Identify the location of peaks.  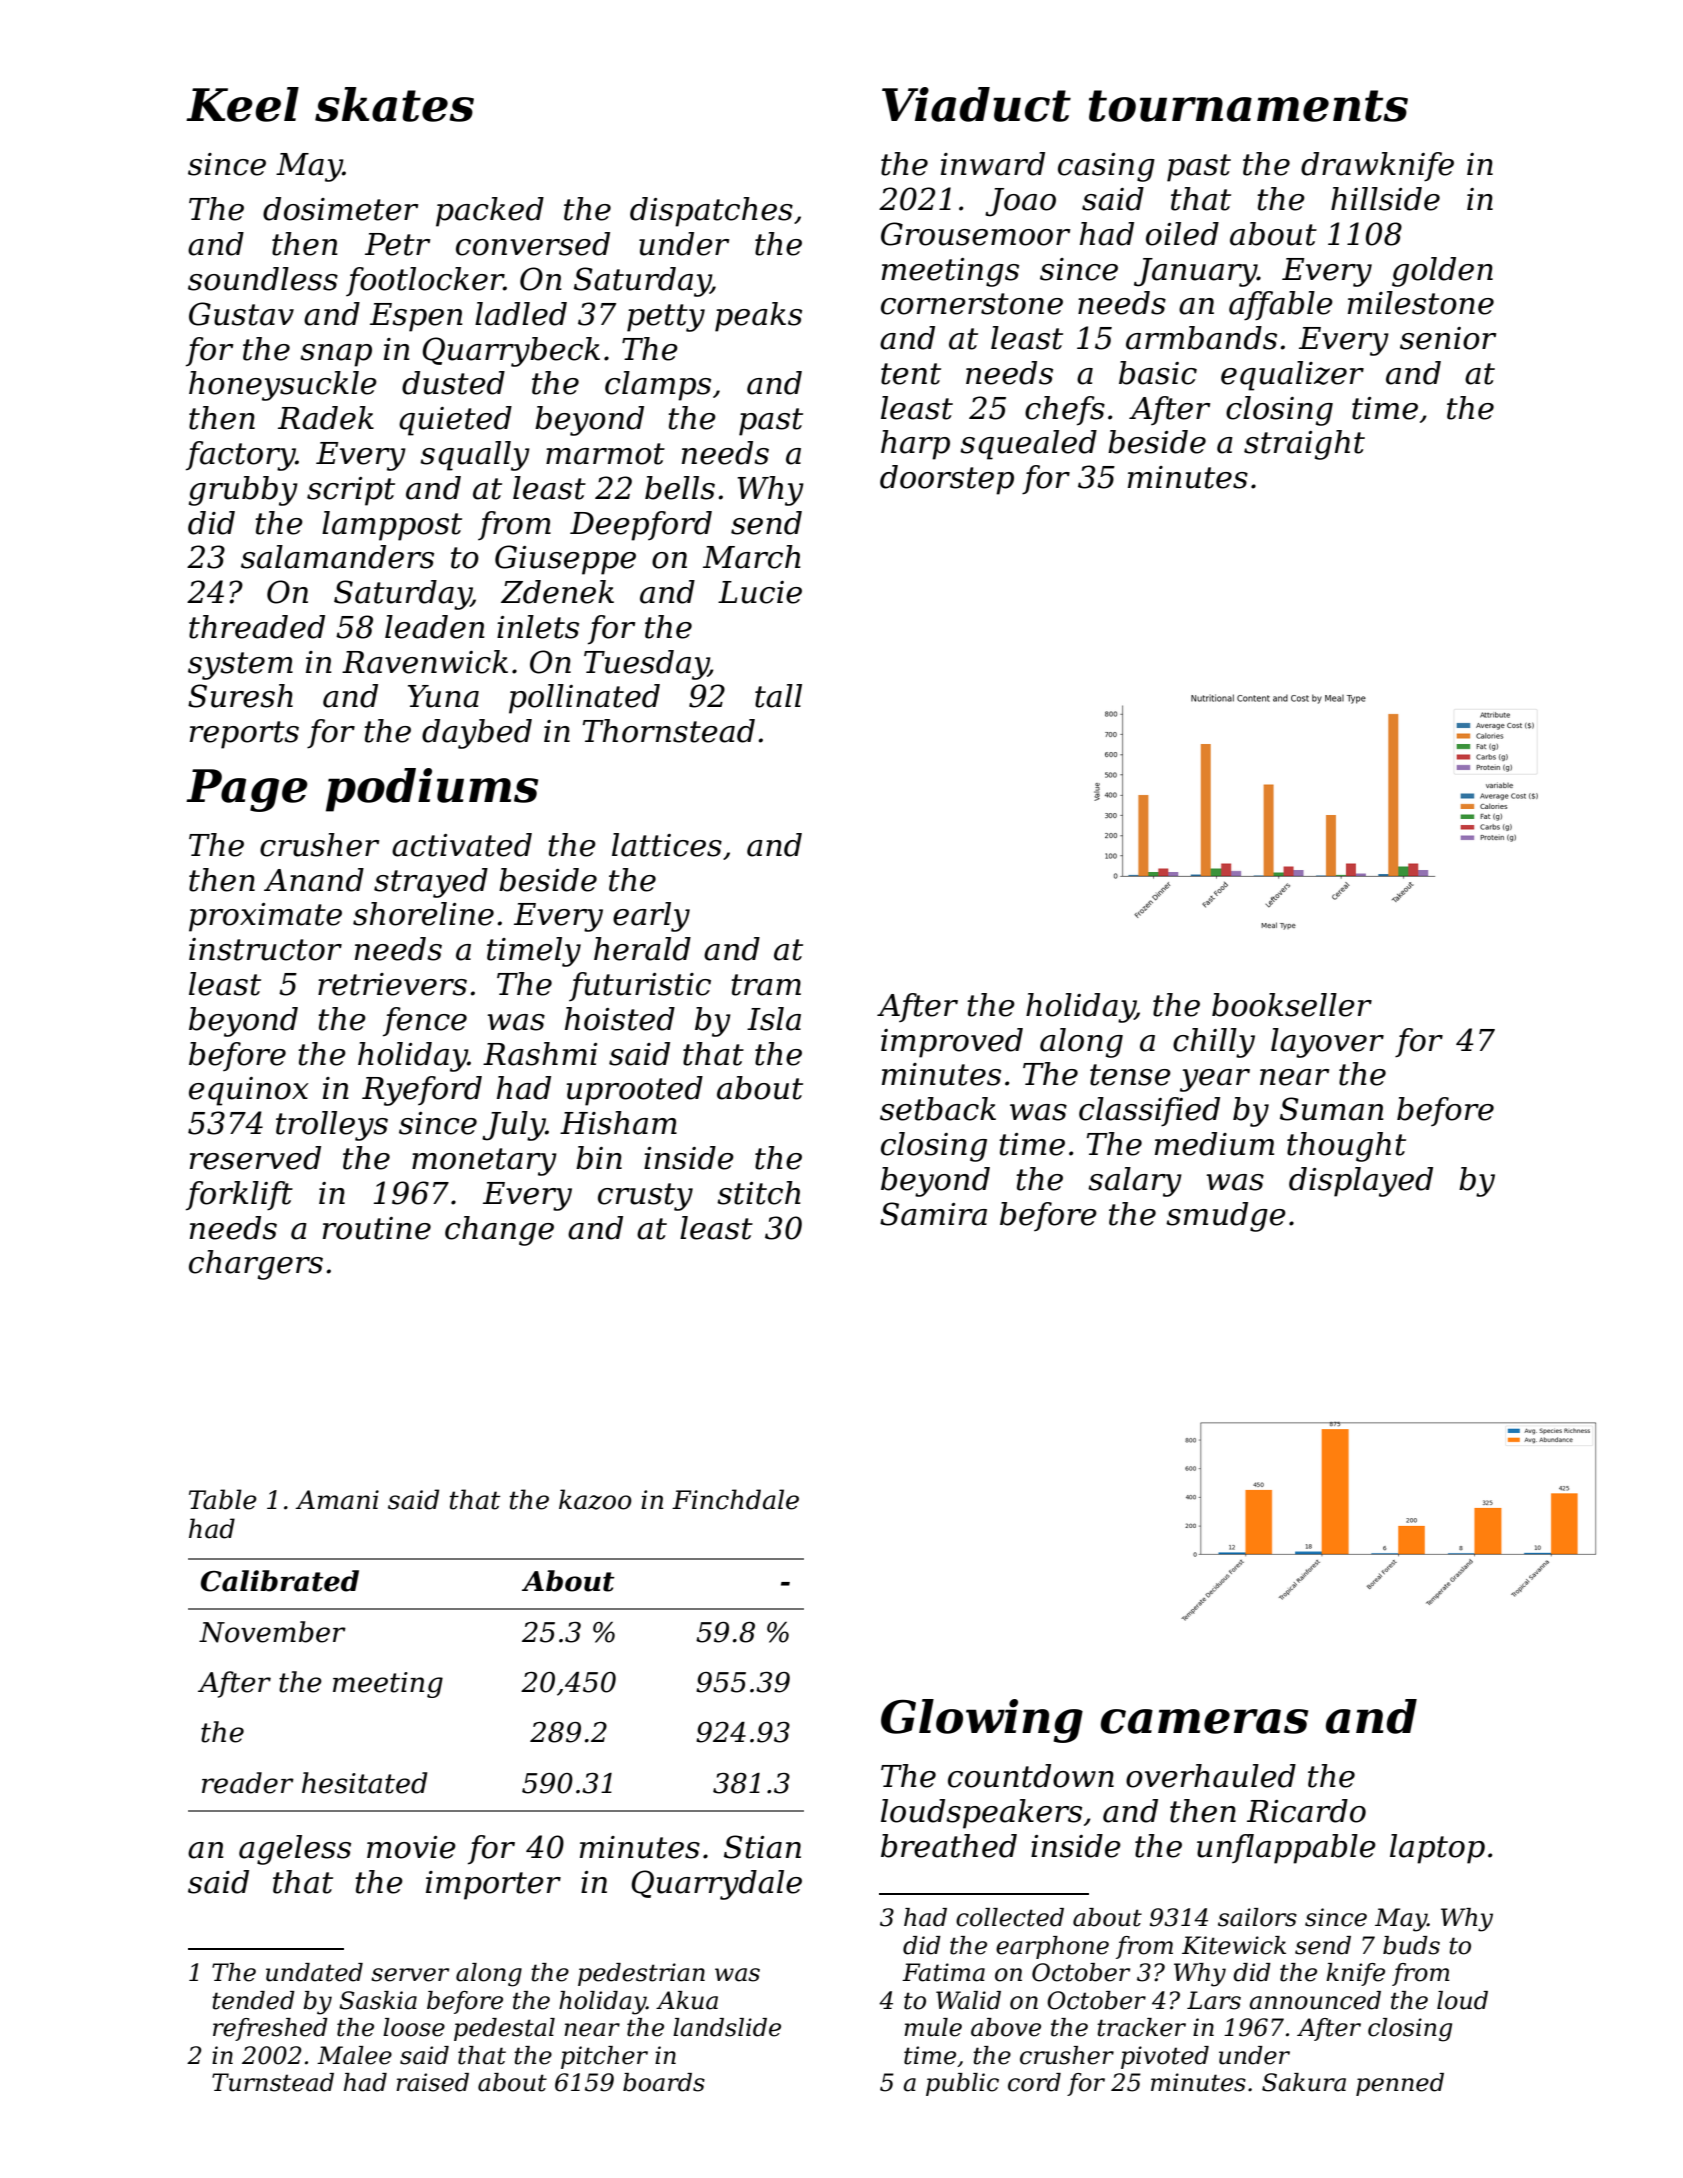
(758, 317).
